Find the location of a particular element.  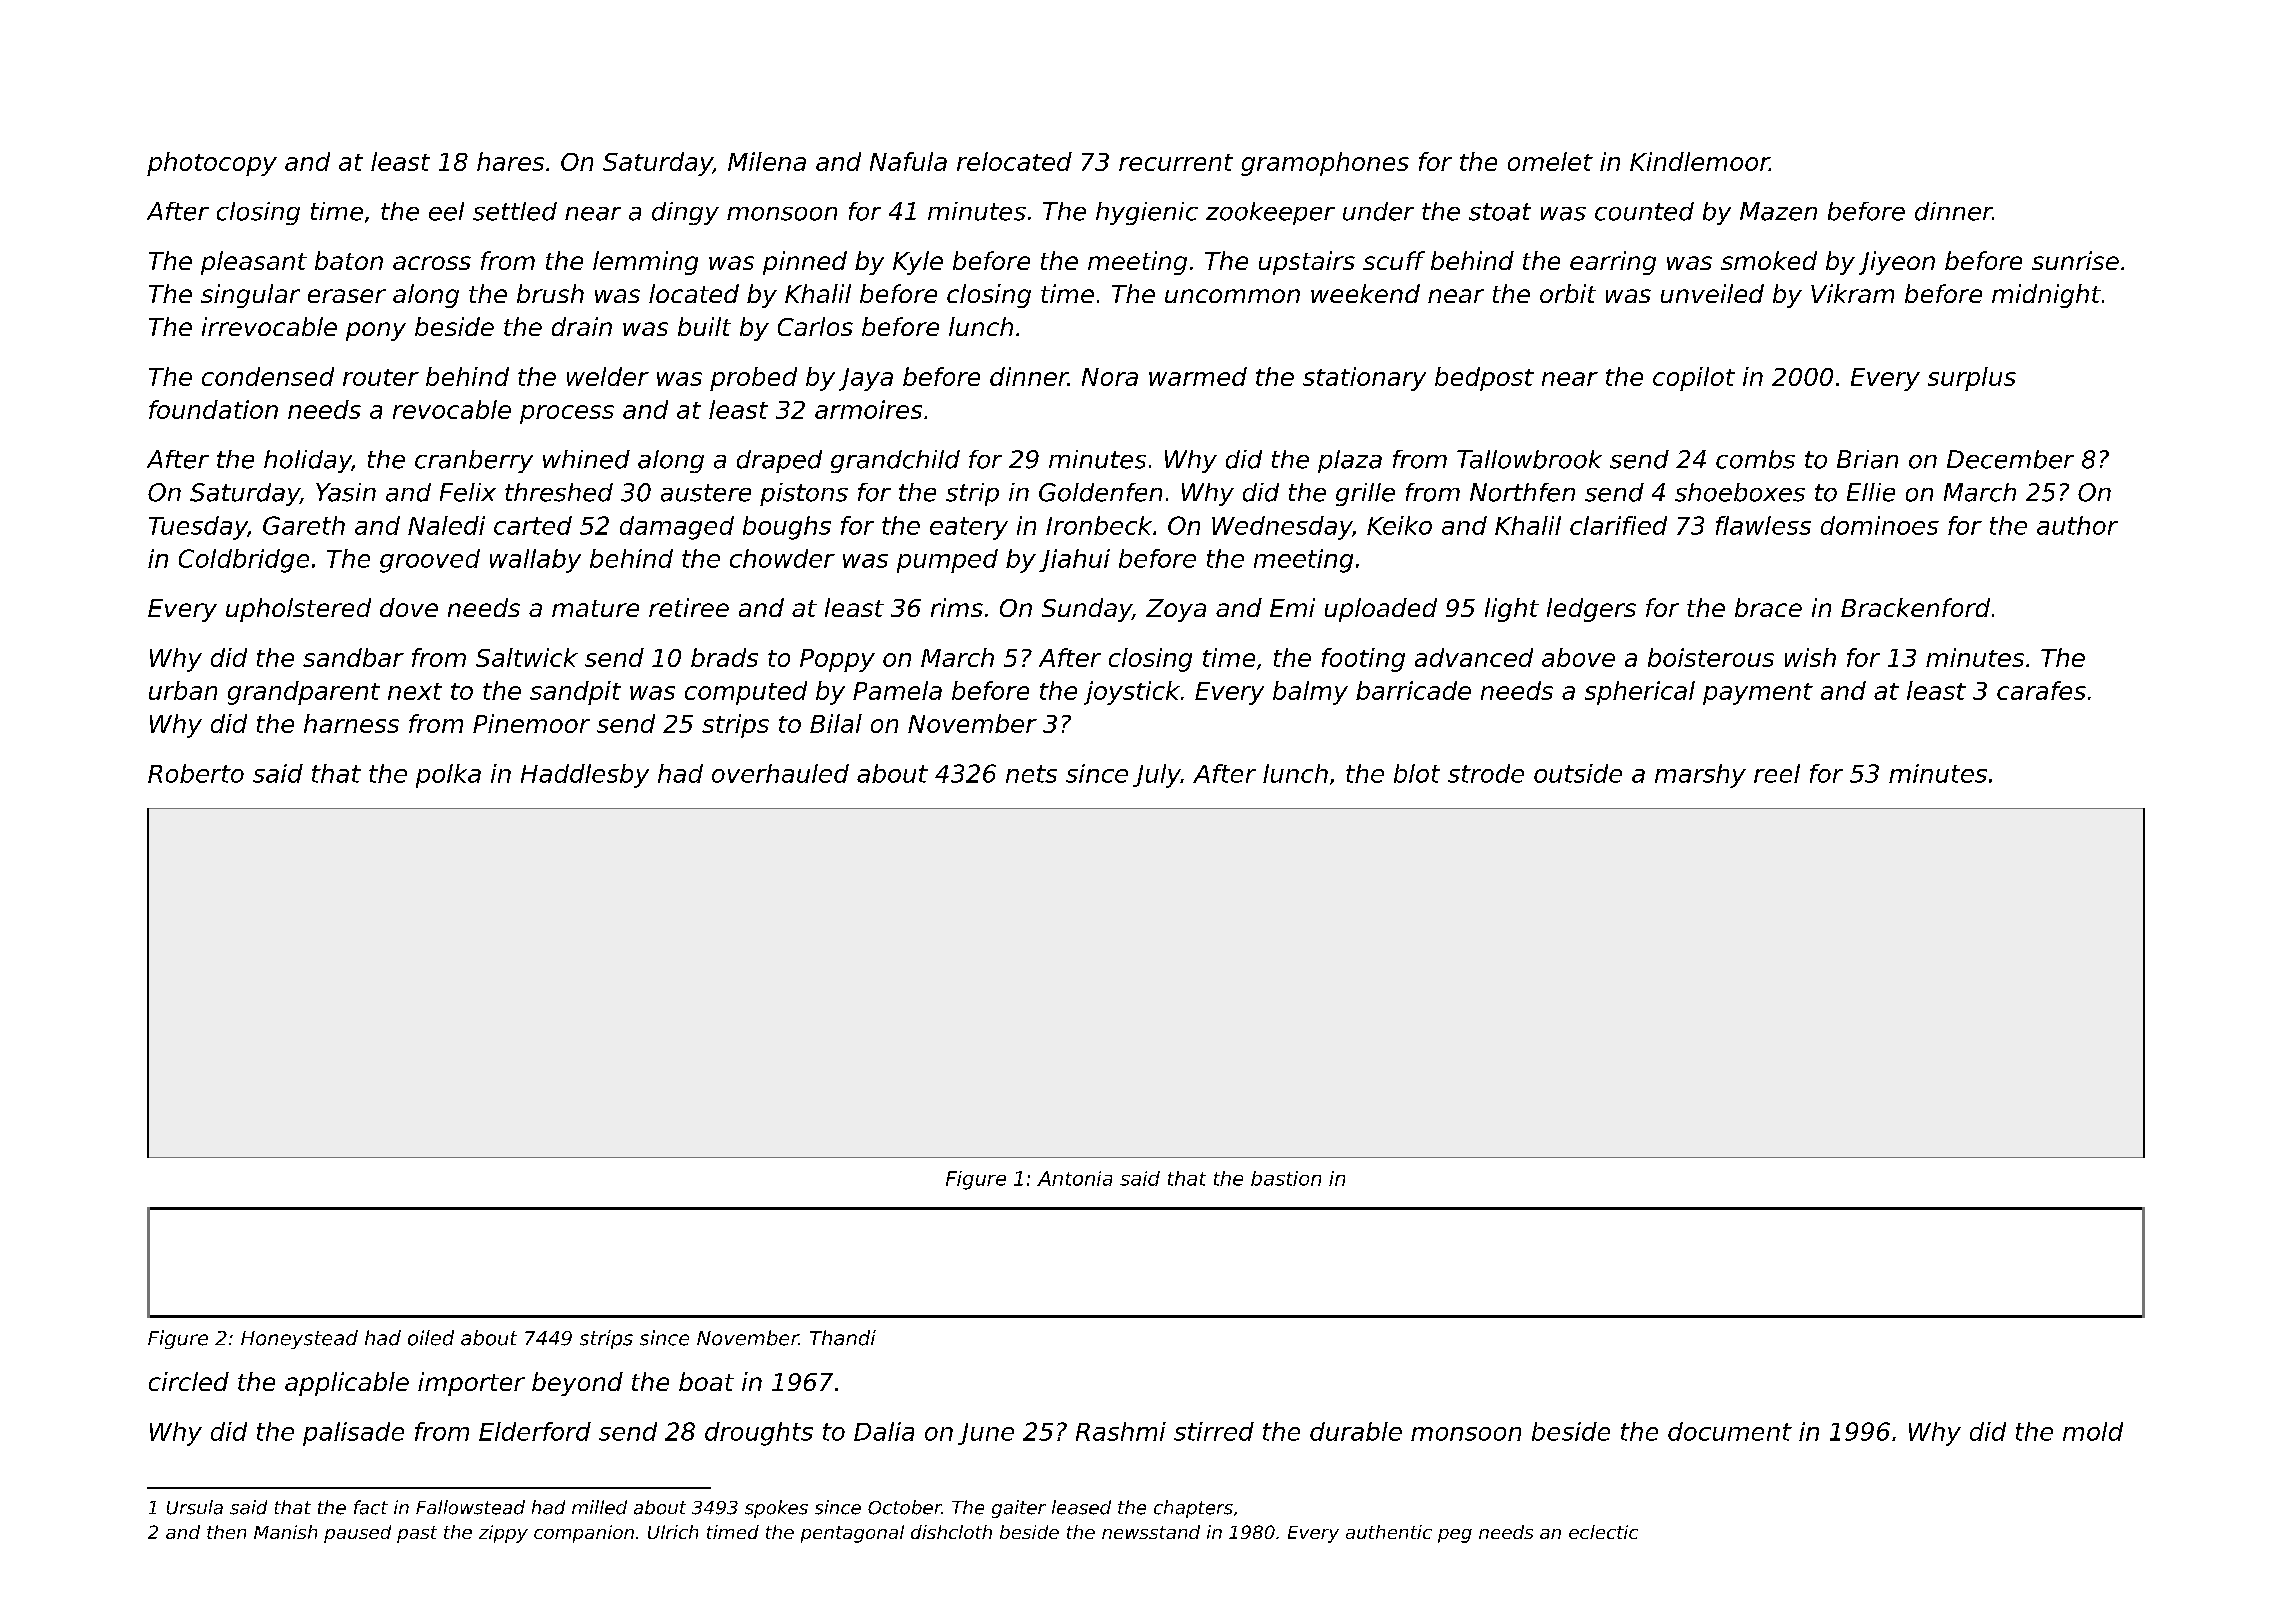

counted is located at coordinates (1644, 211).
